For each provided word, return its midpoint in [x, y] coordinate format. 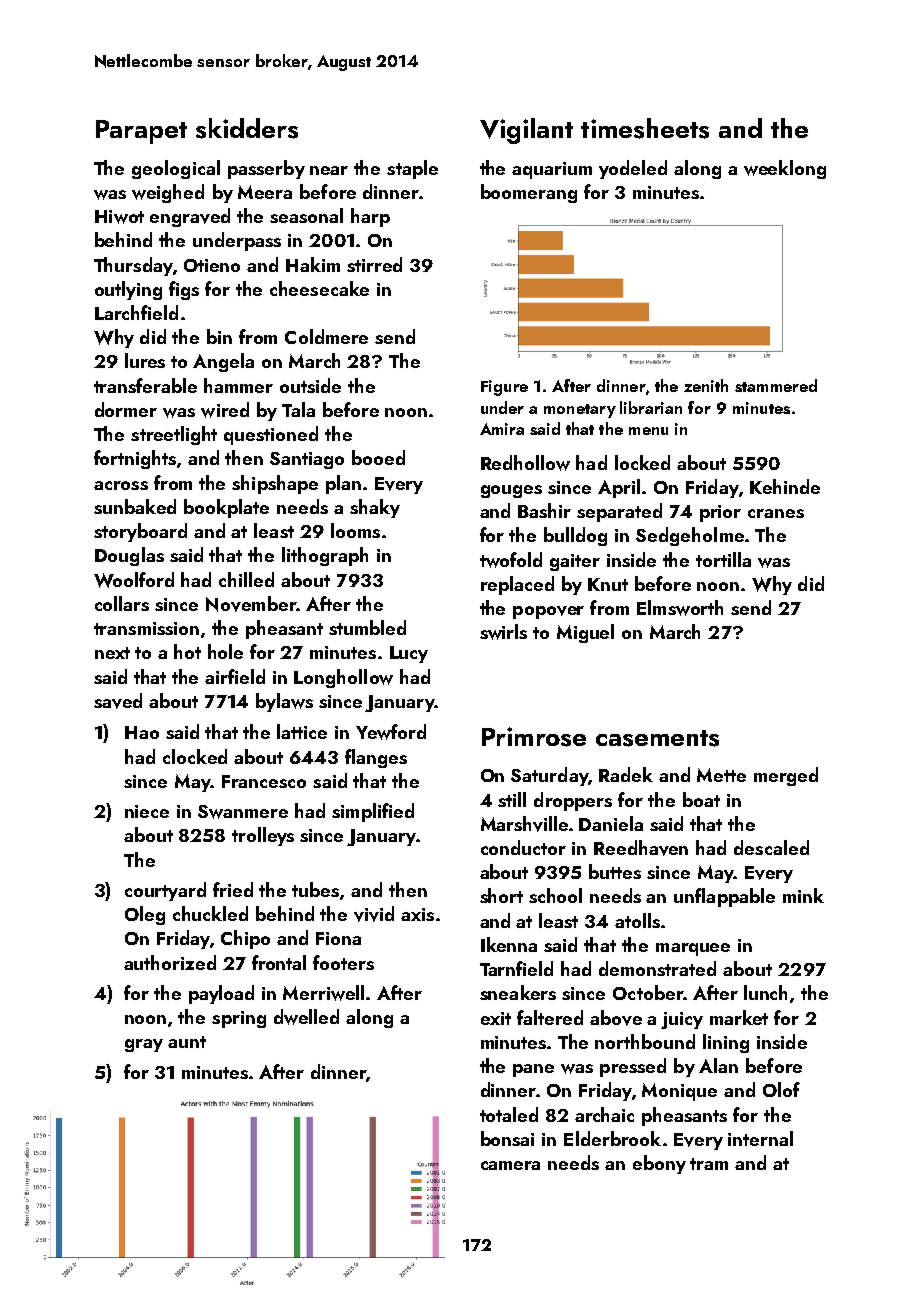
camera [510, 1165]
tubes [315, 889]
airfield [235, 676]
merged [786, 776]
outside [310, 385]
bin [219, 336]
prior [720, 513]
